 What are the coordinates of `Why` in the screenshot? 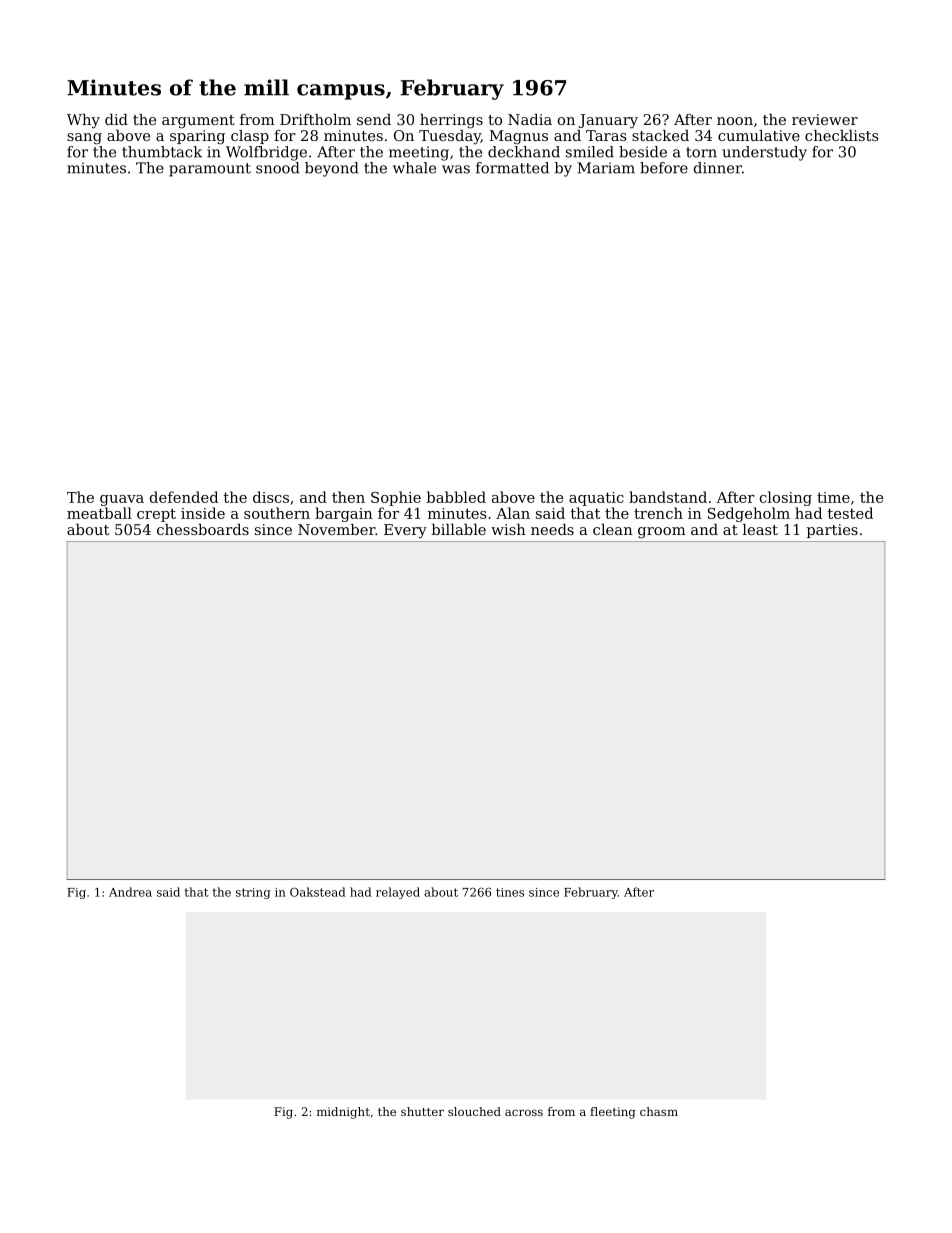 It's located at (83, 121).
